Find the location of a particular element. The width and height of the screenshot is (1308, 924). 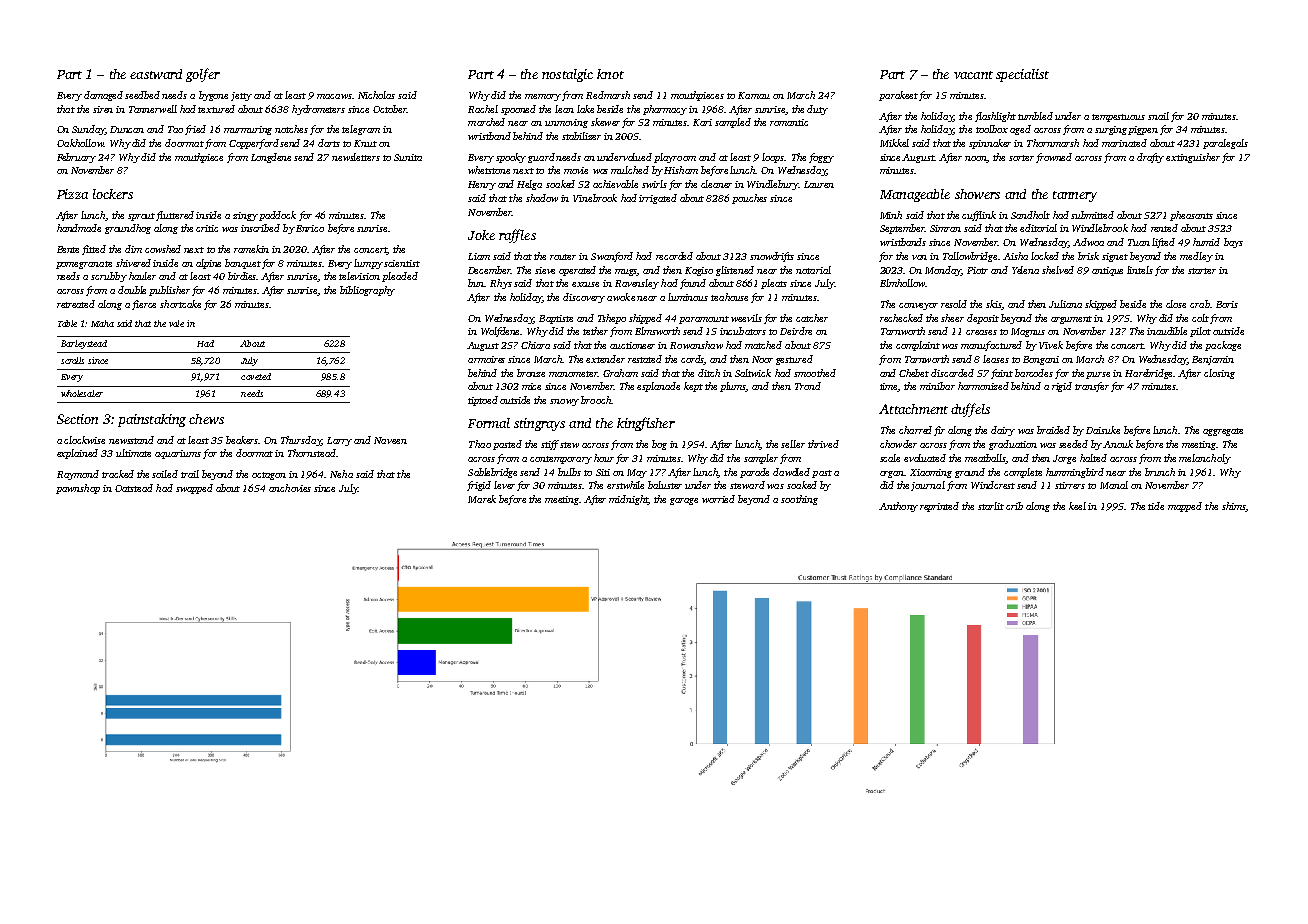

paddock is located at coordinates (277, 216).
